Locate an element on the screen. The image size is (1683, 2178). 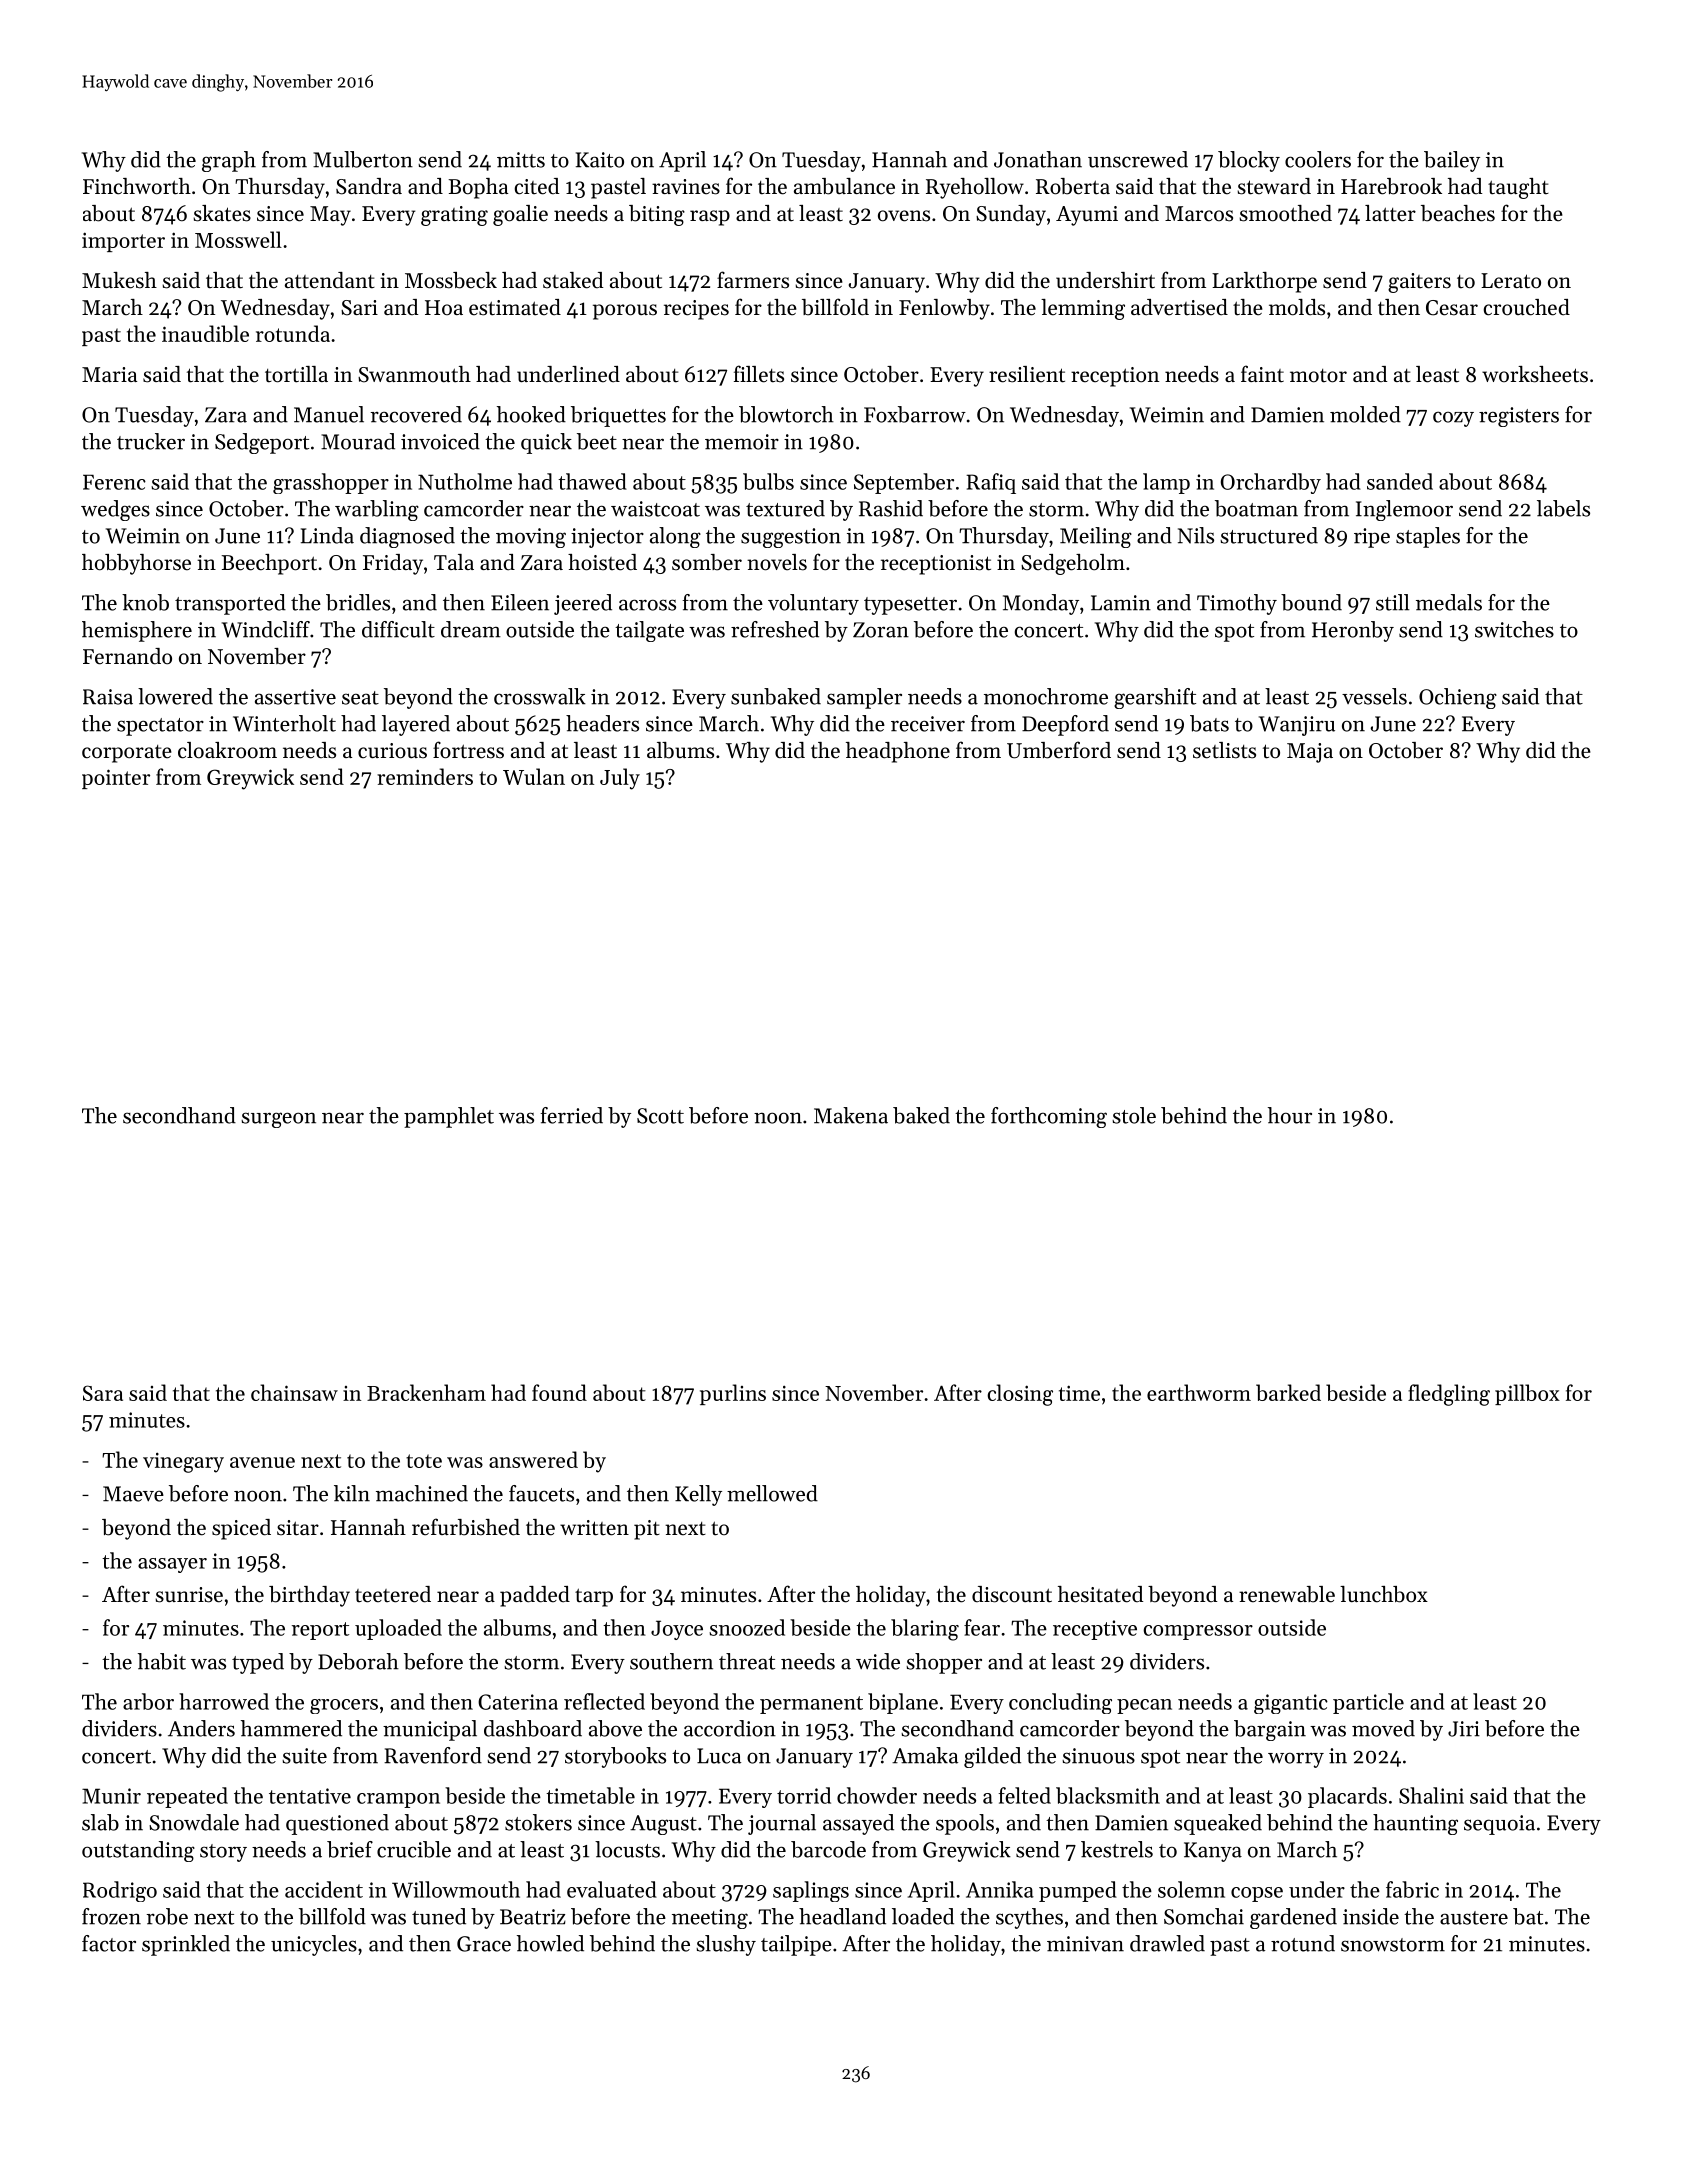
slushy is located at coordinates (726, 1945).
